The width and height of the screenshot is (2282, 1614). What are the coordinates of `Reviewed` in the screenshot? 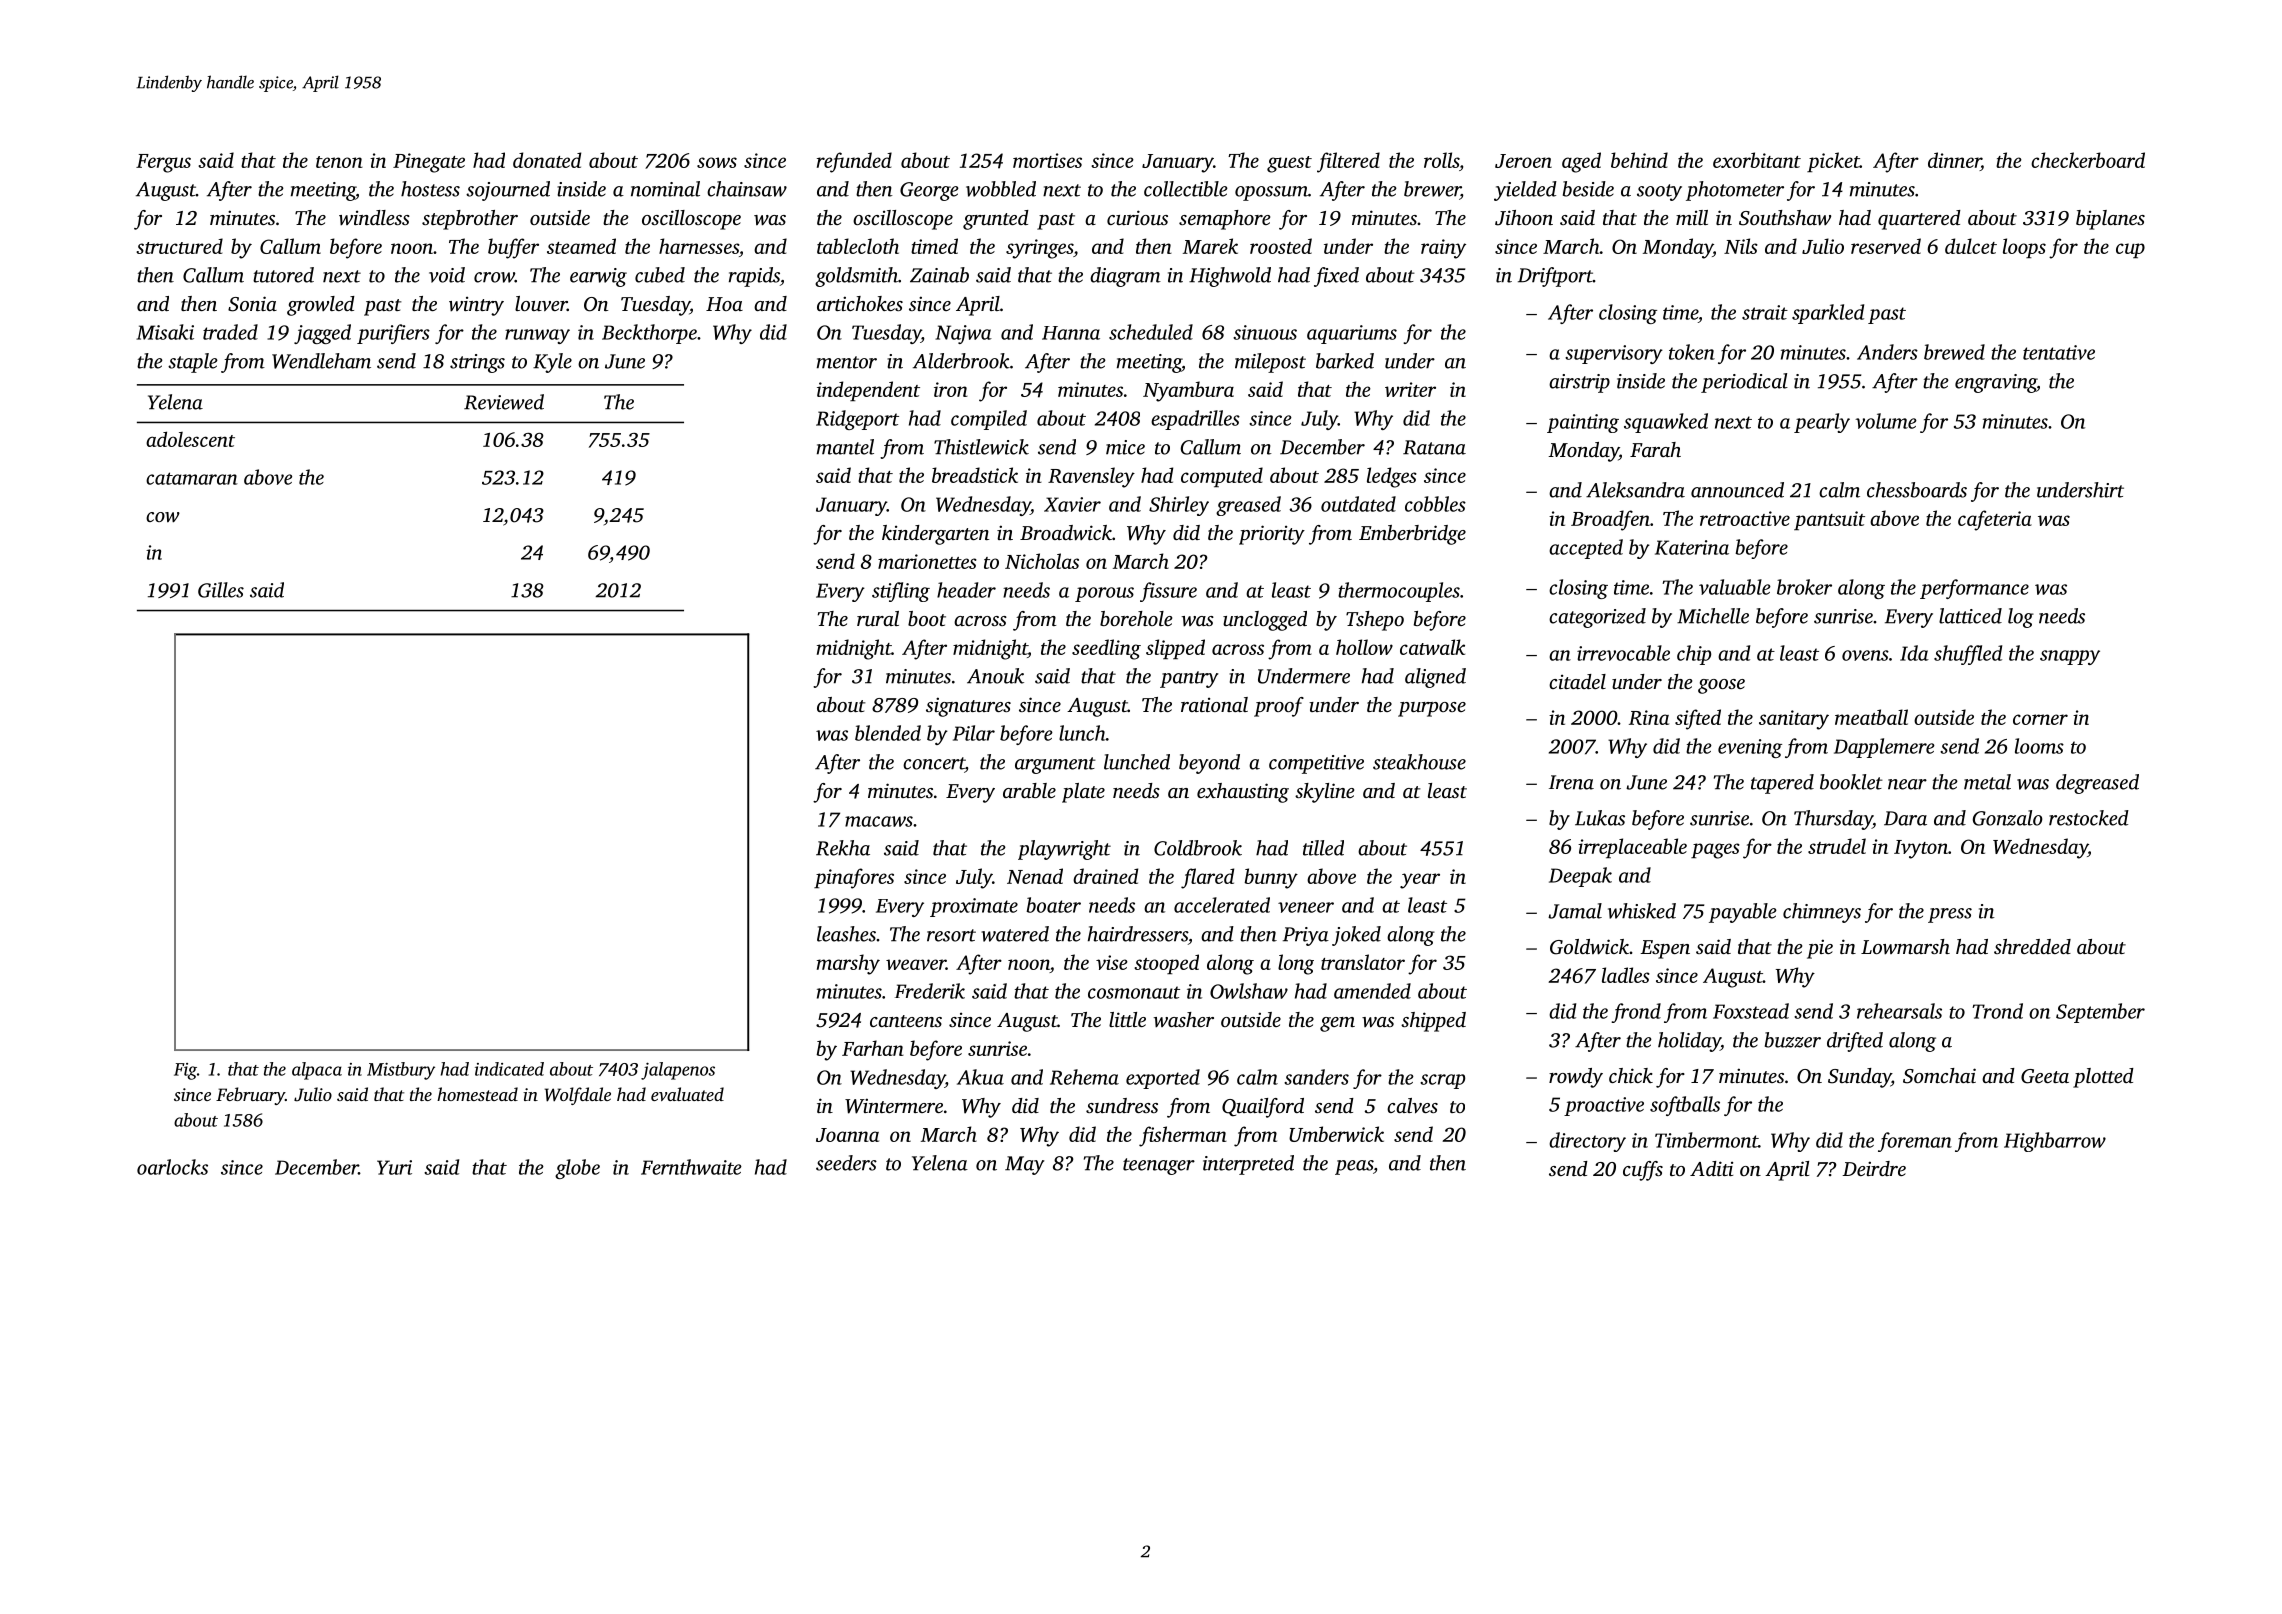 It's located at (504, 402).
